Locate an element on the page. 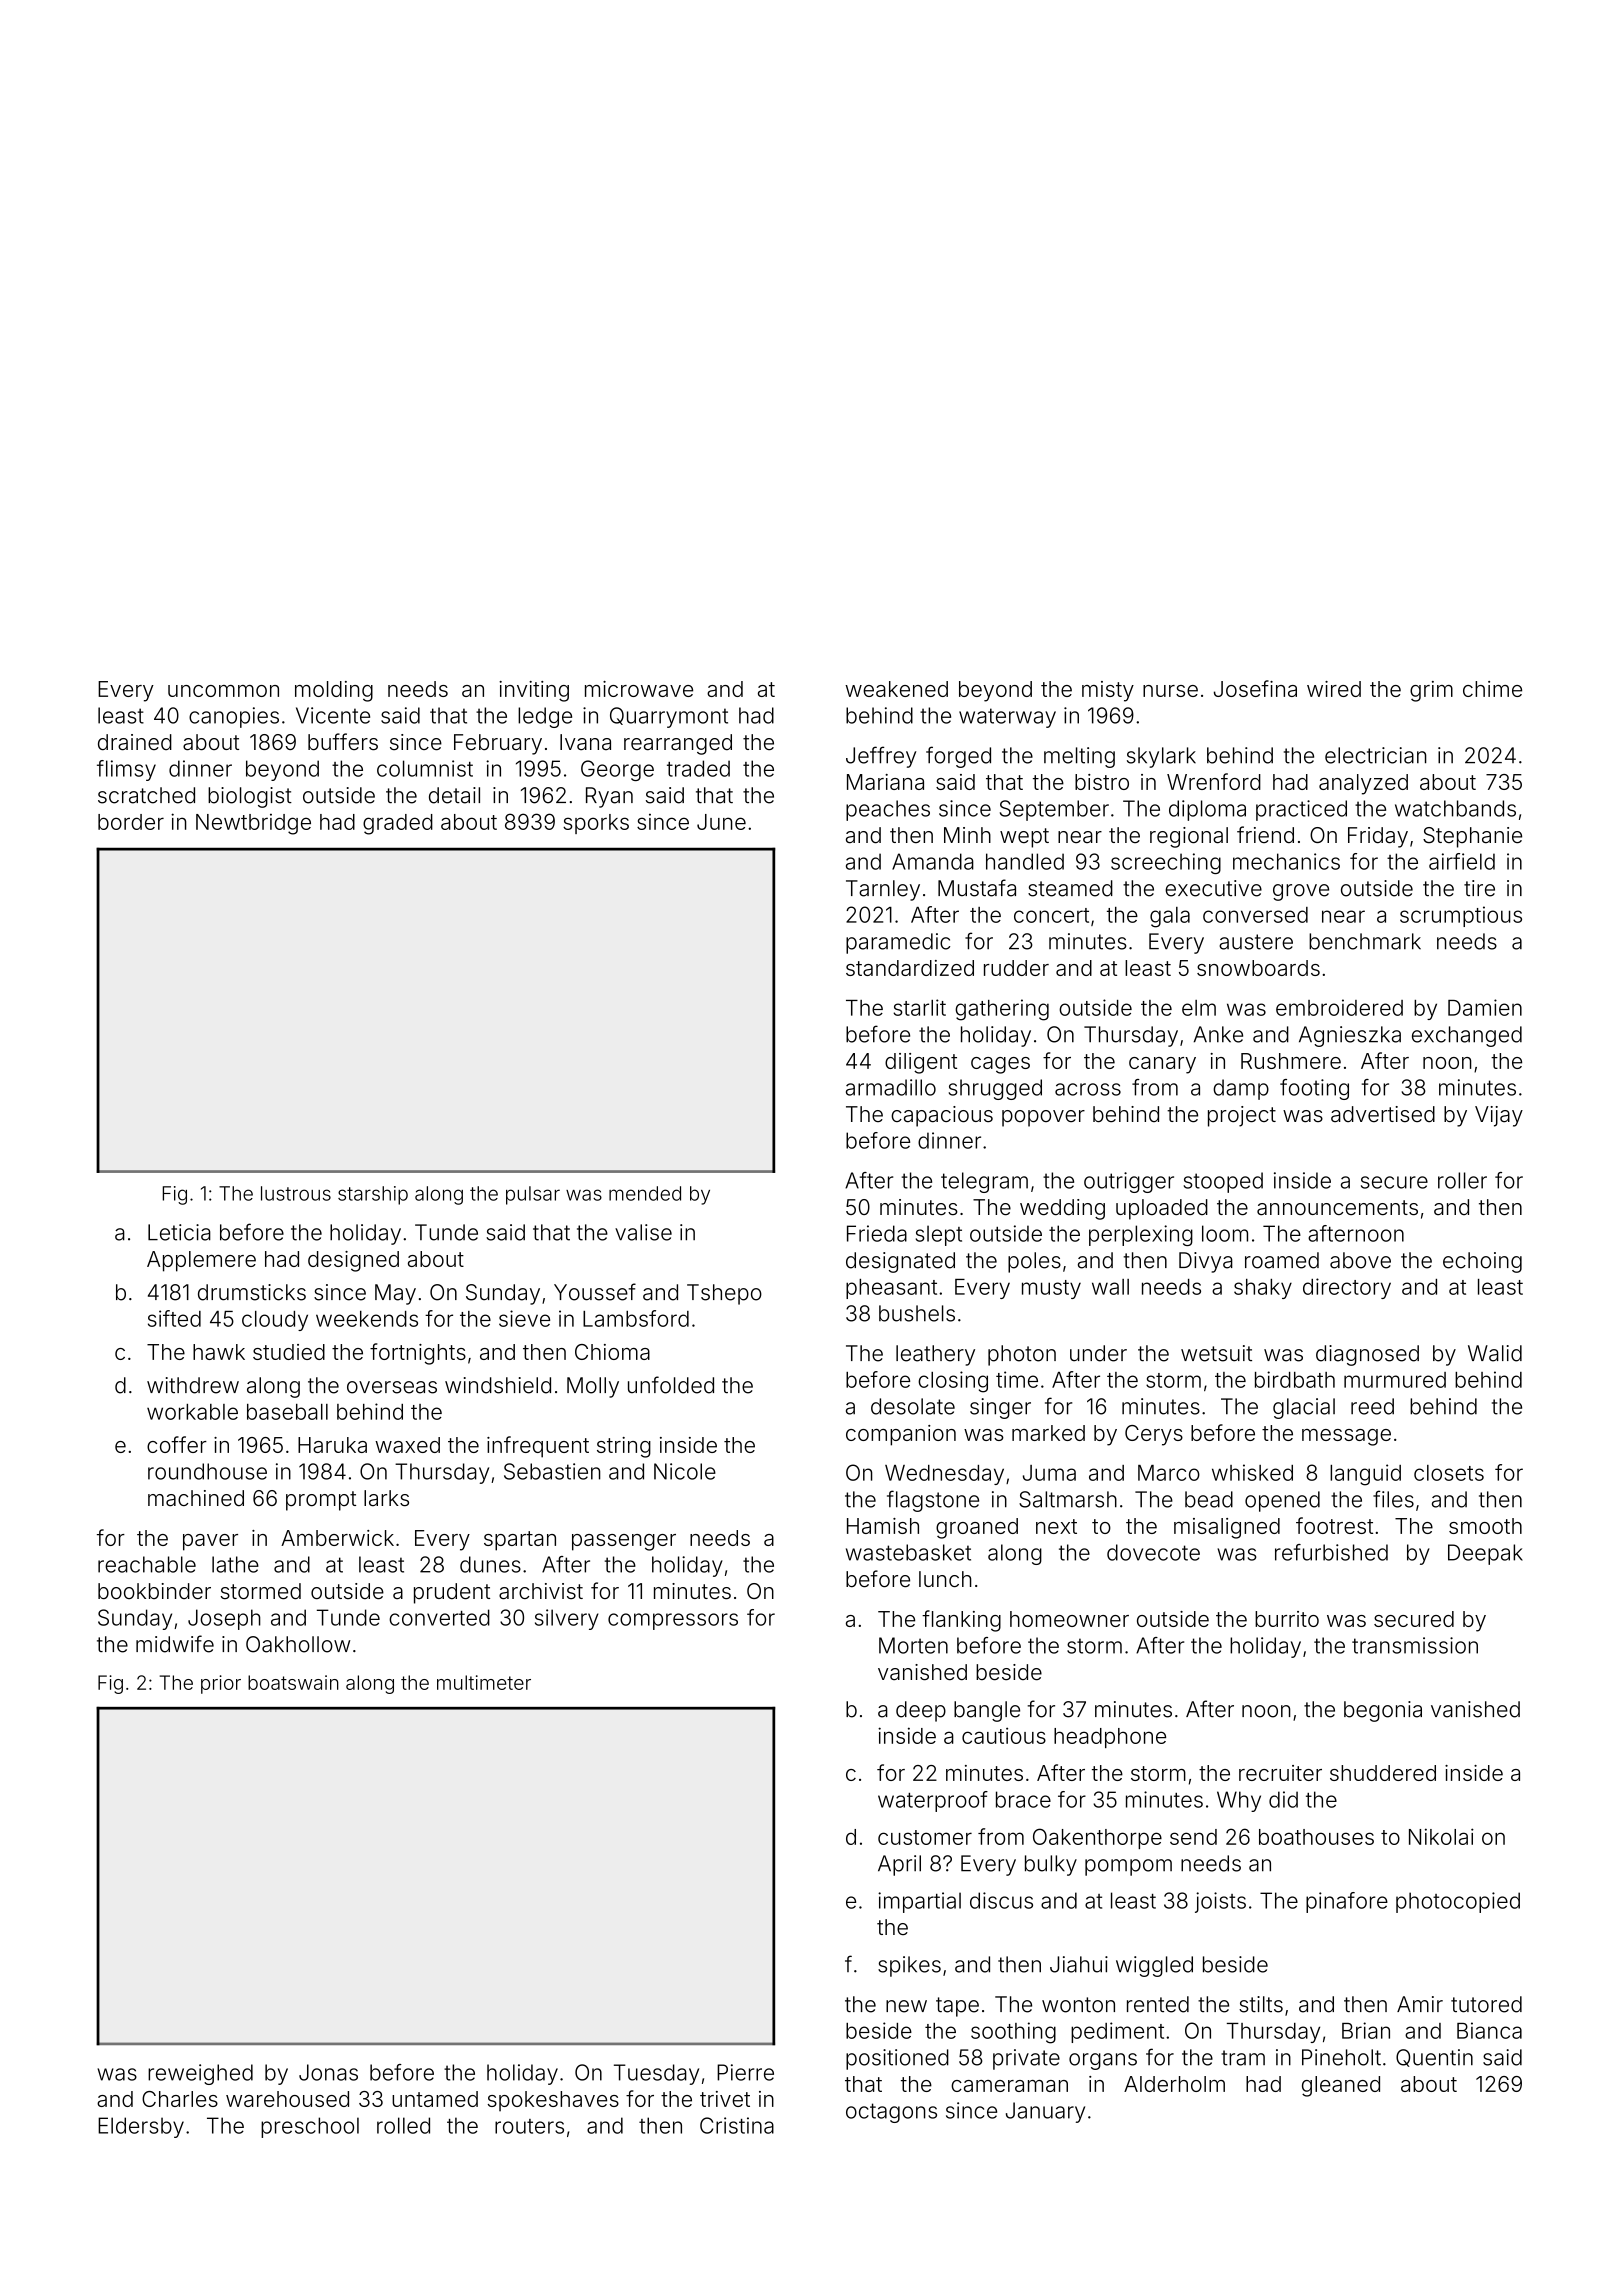 The height and width of the page is (2292, 1620). Tshepo is located at coordinates (724, 1294).
